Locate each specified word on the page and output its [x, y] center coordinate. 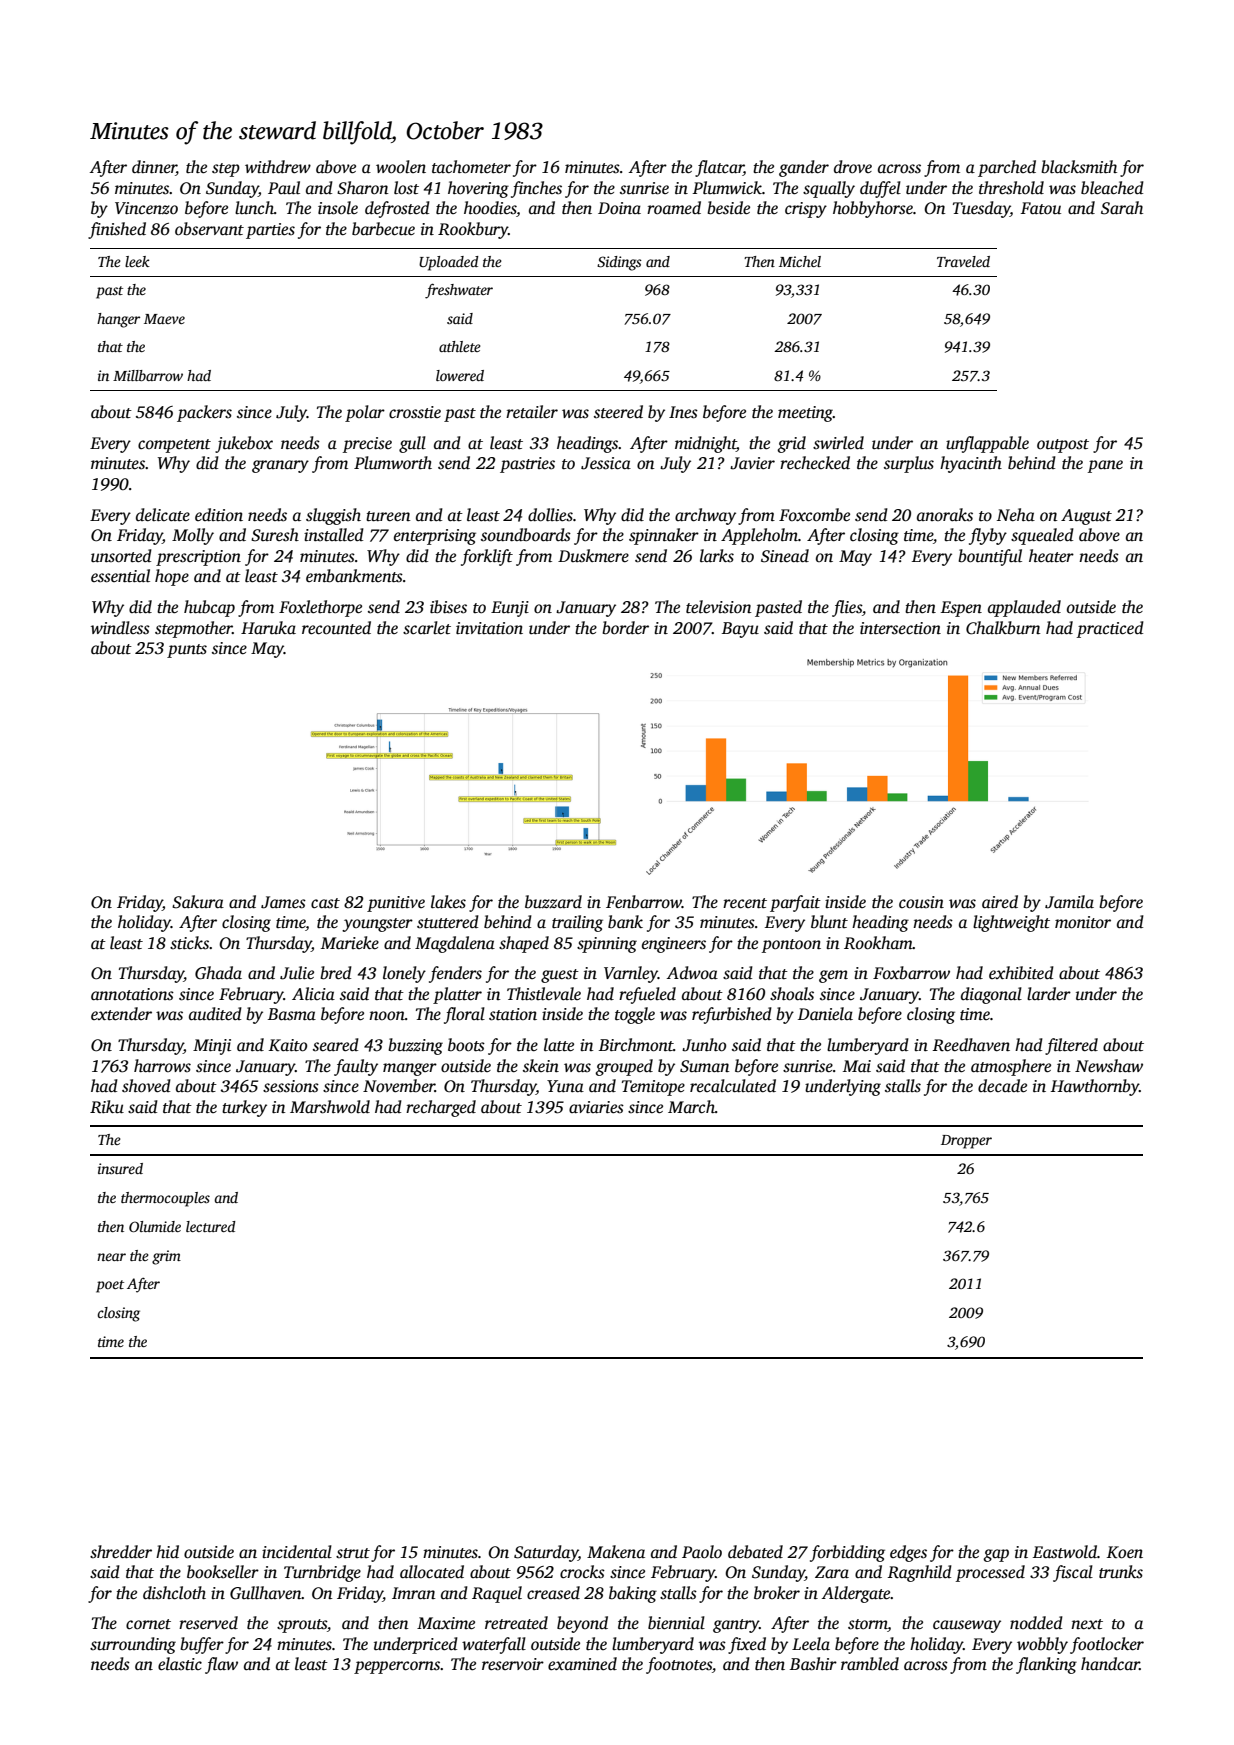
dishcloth [174, 1593]
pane [1105, 466]
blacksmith [1079, 167]
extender [121, 1014]
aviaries [596, 1107]
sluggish [333, 516]
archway [705, 516]
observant [209, 229]
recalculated [733, 1086]
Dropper [966, 1142]
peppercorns [397, 1667]
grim [166, 1257]
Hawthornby [1094, 1087]
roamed [674, 208]
